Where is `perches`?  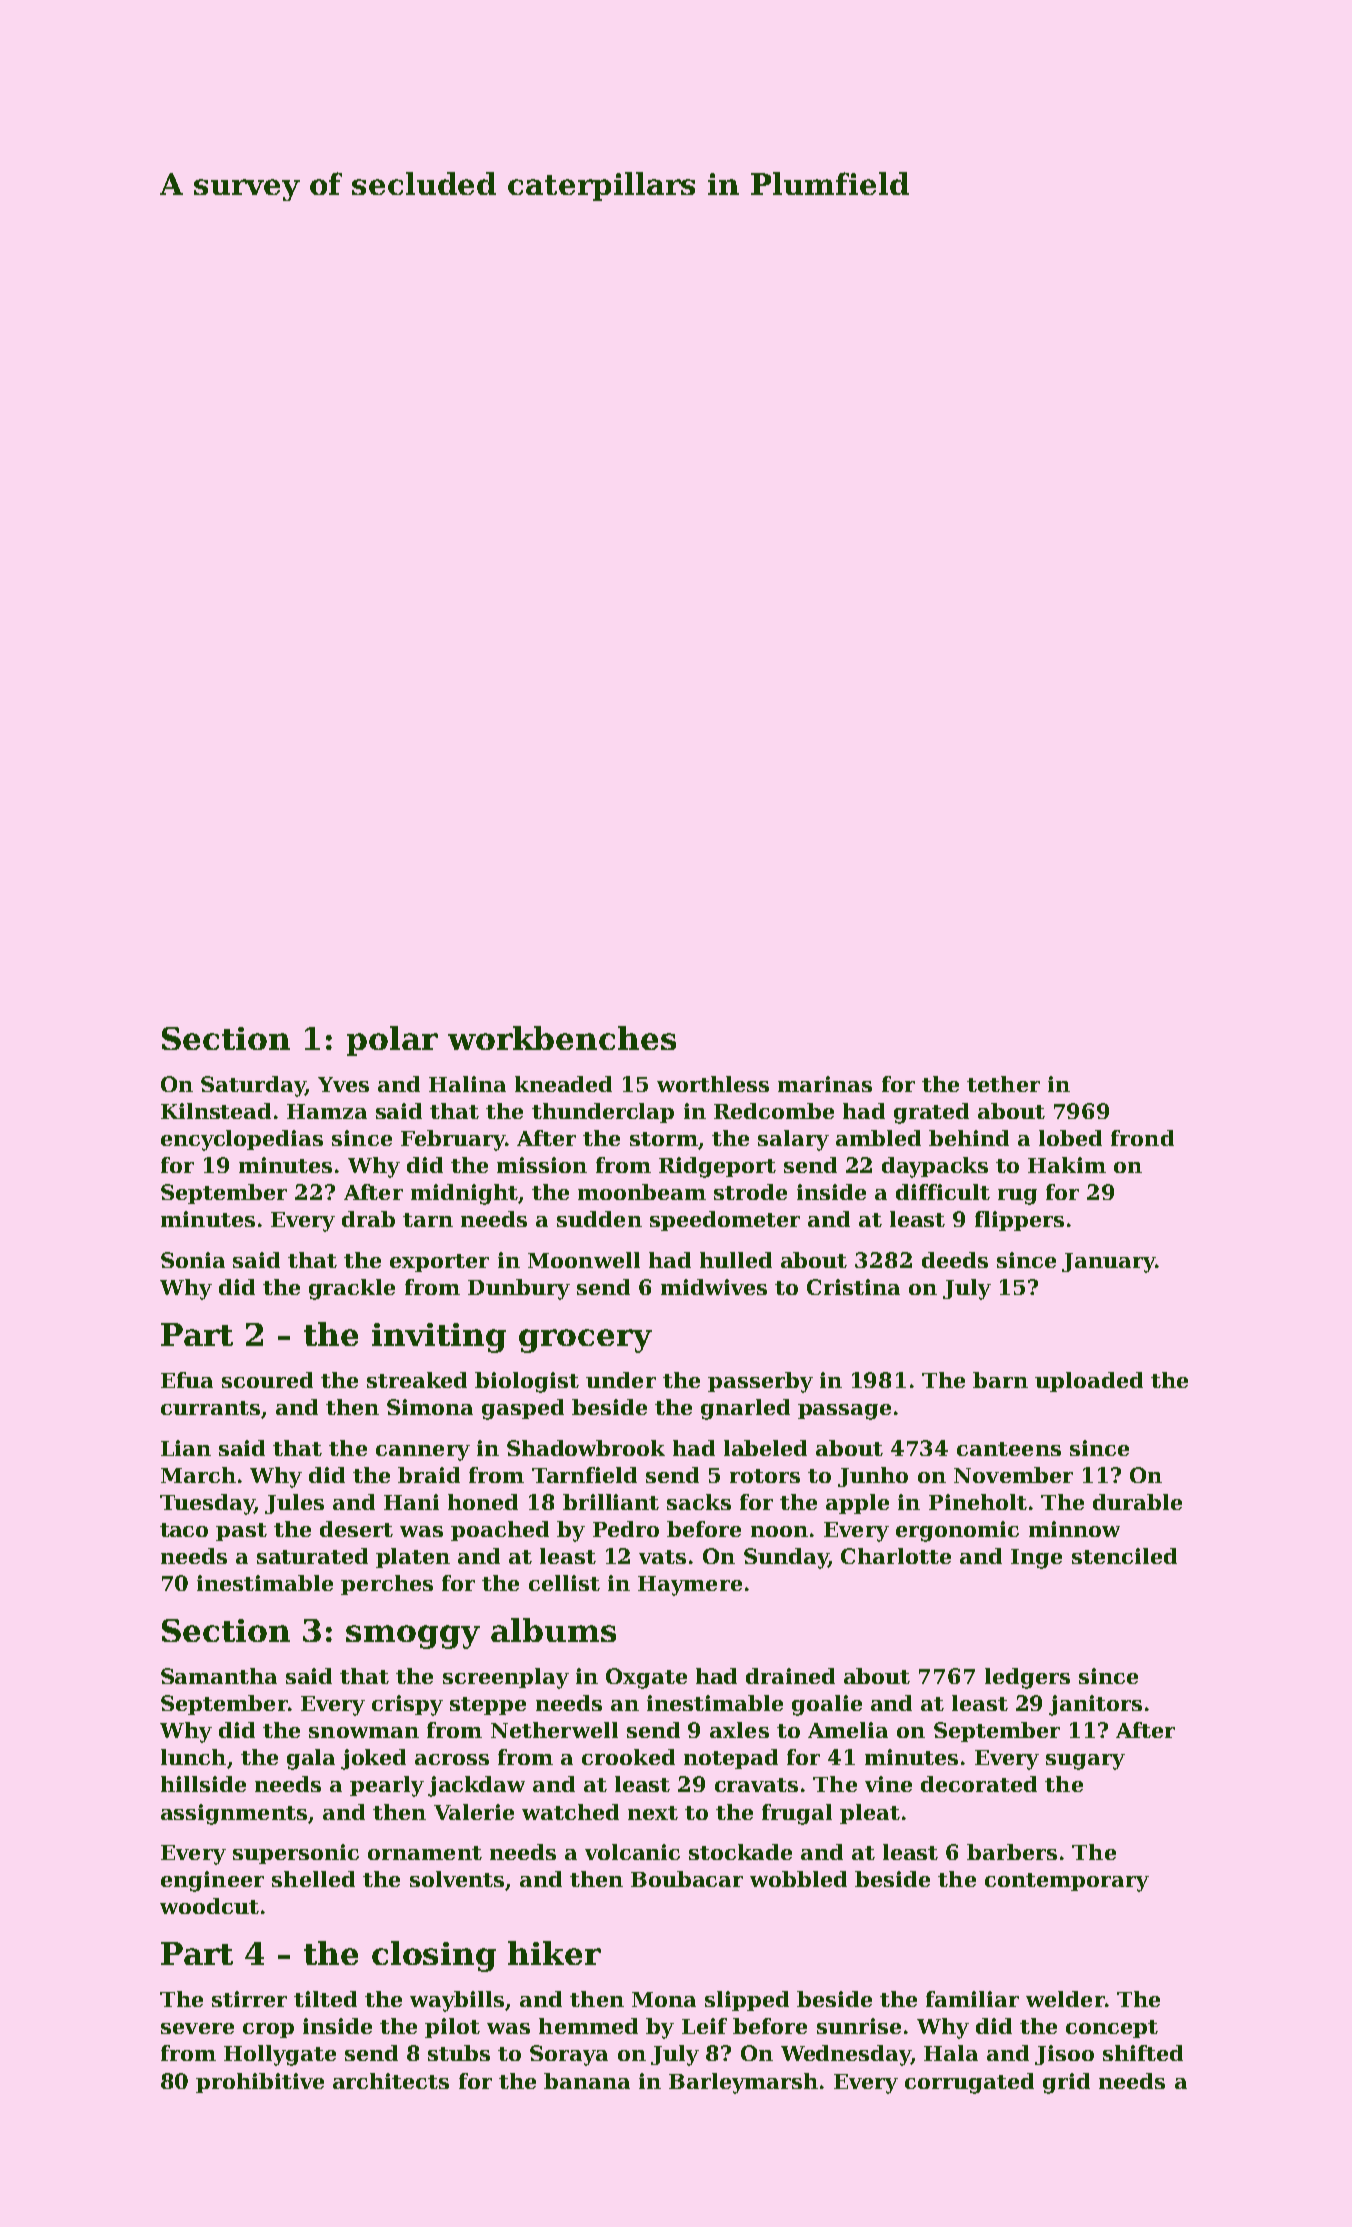 perches is located at coordinates (387, 1585).
